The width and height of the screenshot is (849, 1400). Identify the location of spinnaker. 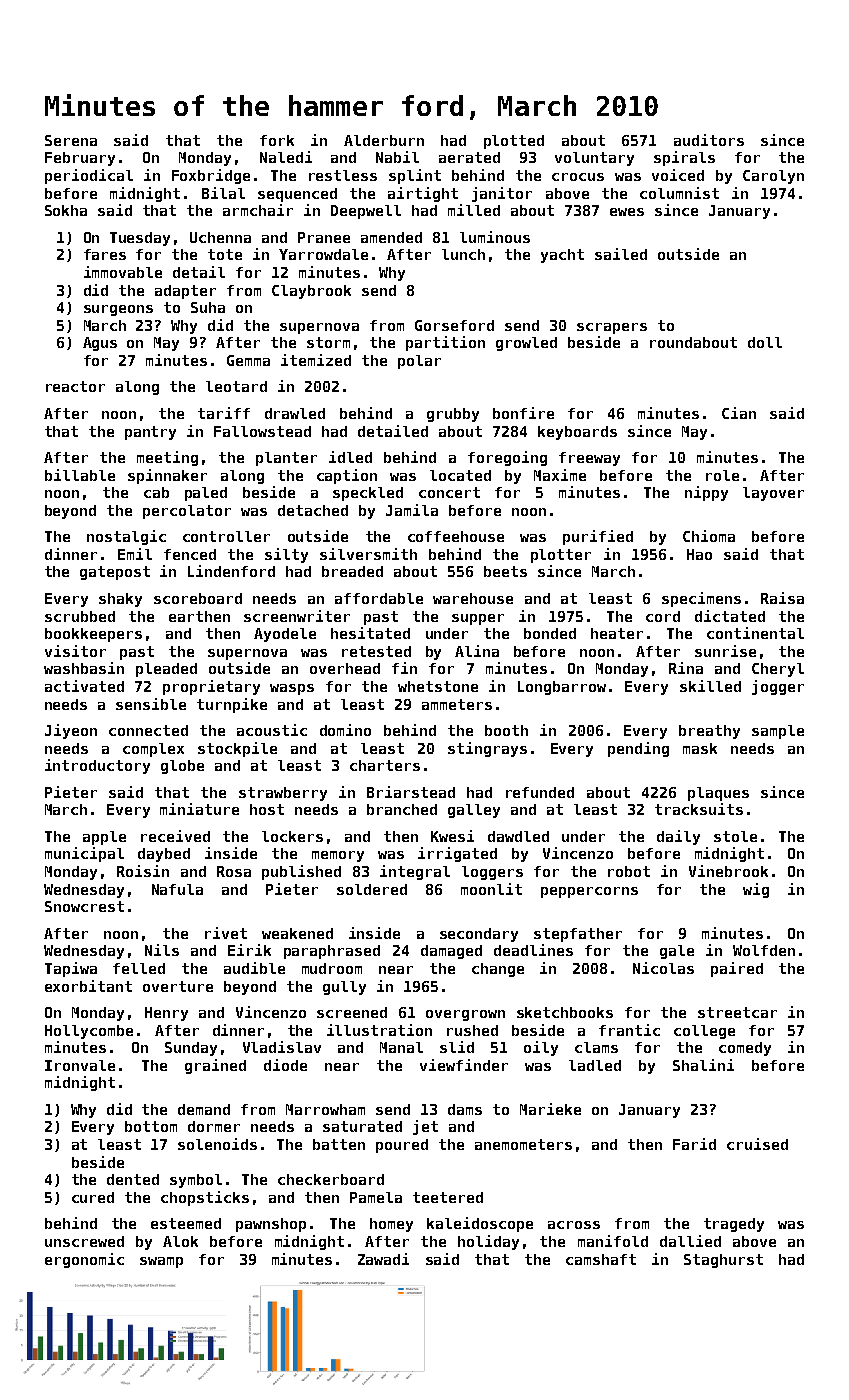
(167, 476).
